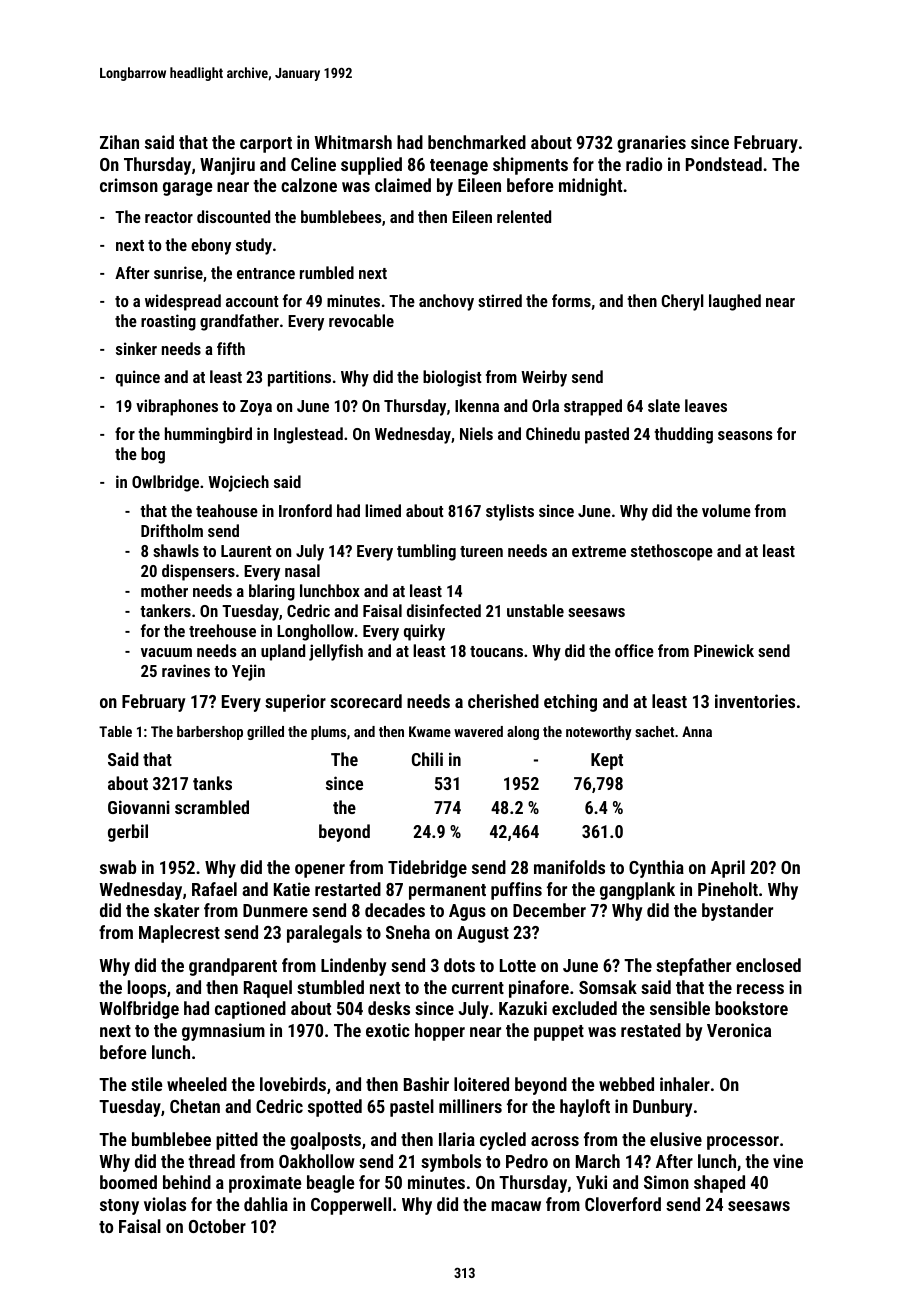  Describe the element at coordinates (129, 185) in the page. I see `crimson` at that location.
